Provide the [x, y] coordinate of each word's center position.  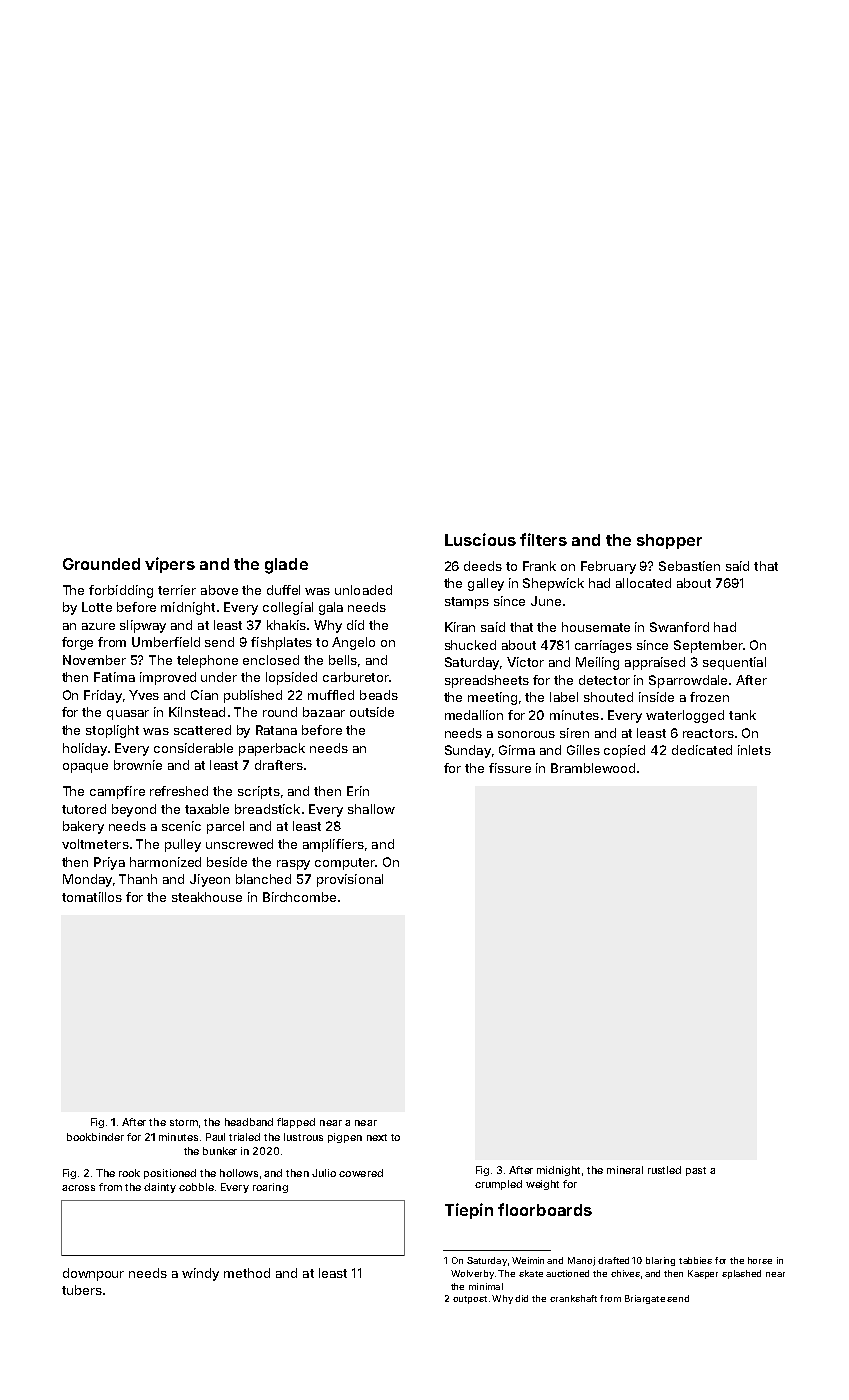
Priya [109, 863]
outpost [470, 1300]
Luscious [480, 539]
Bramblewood [593, 768]
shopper [669, 541]
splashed [741, 1274]
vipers [170, 565]
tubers [82, 1290]
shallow [371, 809]
